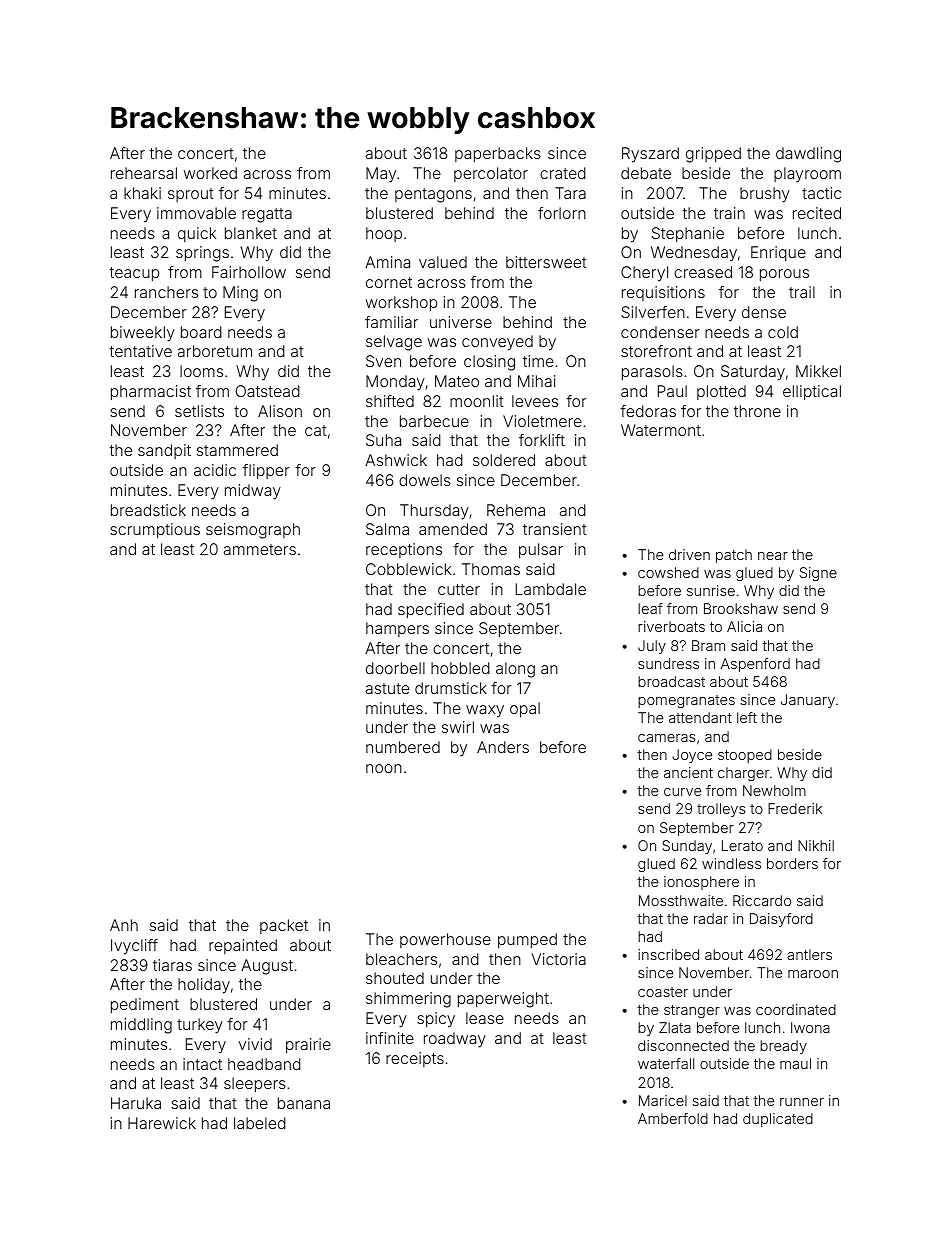  What do you see at coordinates (812, 392) in the document?
I see `elliptical` at bounding box center [812, 392].
